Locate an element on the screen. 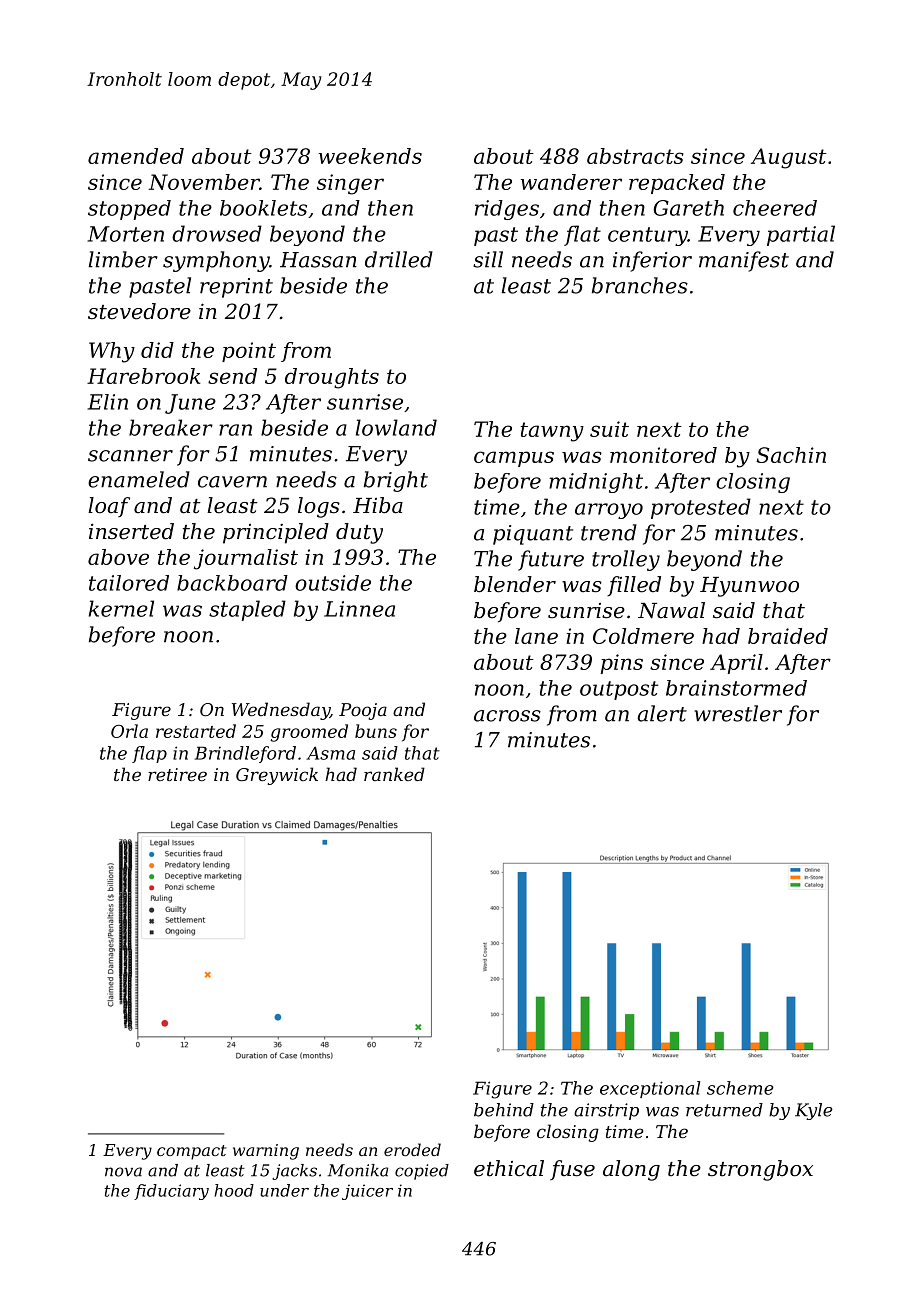  nova is located at coordinates (123, 1172).
